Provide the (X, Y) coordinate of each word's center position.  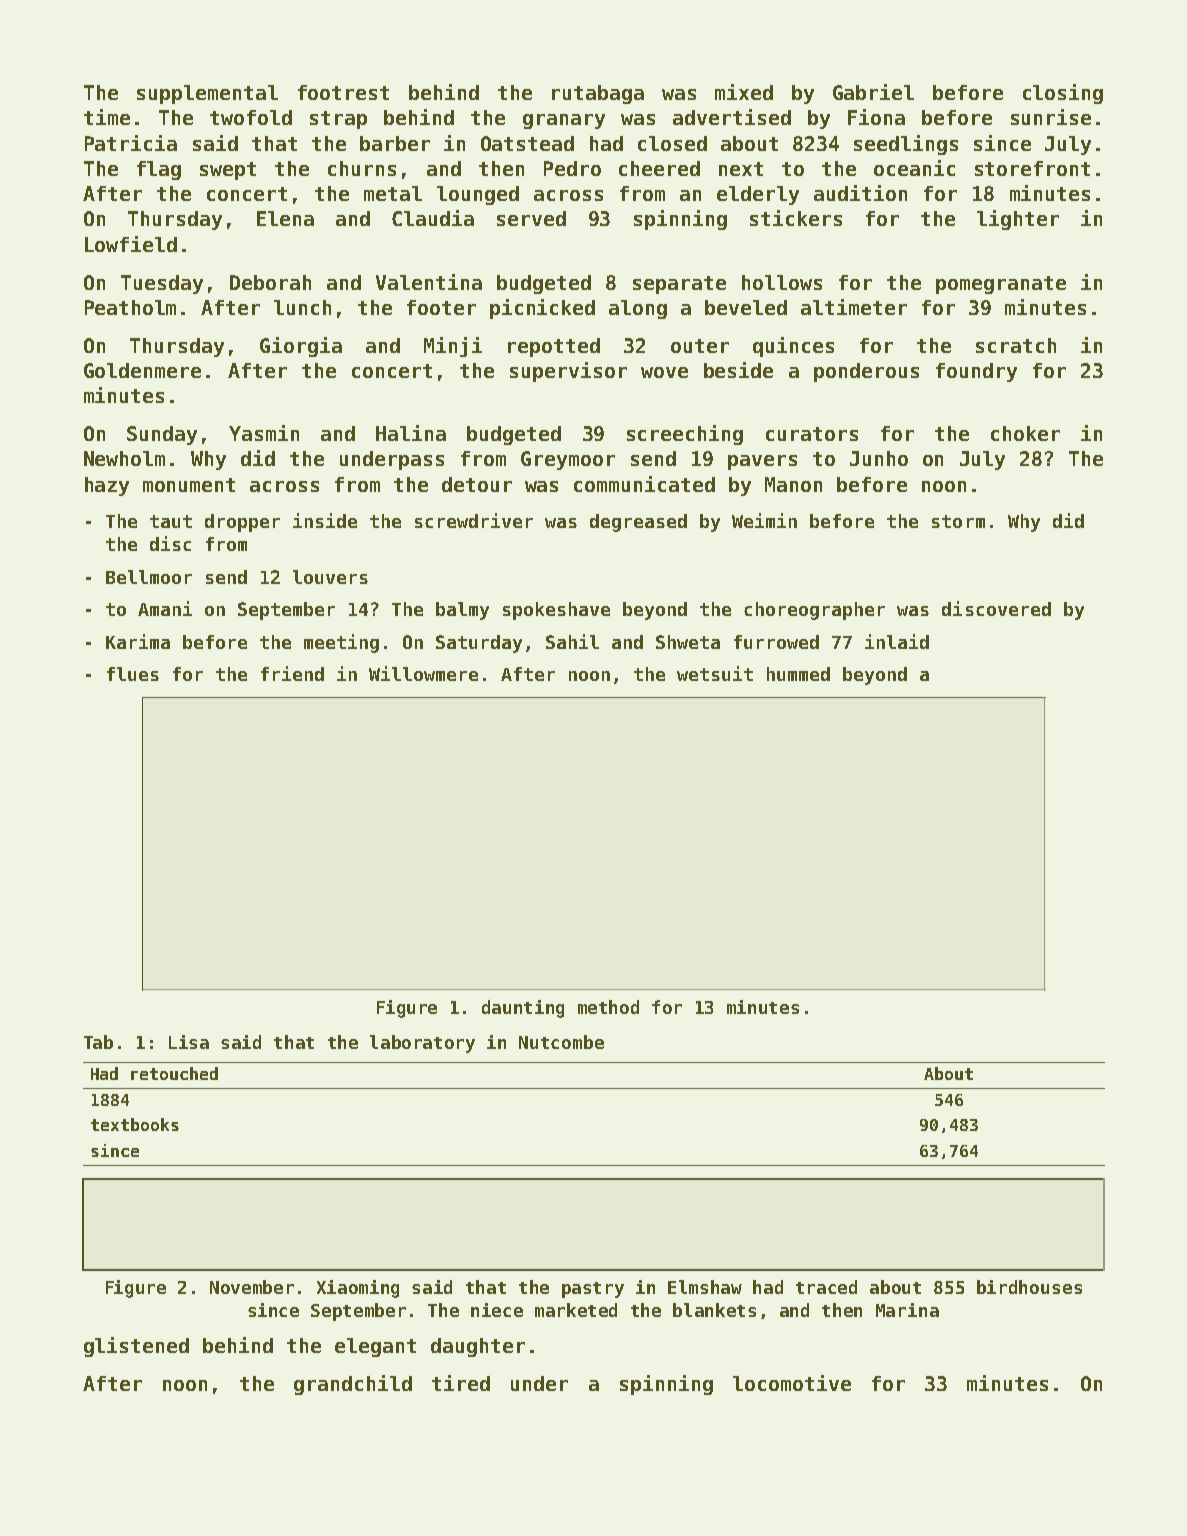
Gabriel (873, 92)
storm (958, 521)
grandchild (353, 1385)
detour (477, 484)
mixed (744, 92)
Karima (138, 641)
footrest (343, 92)
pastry (593, 1290)
